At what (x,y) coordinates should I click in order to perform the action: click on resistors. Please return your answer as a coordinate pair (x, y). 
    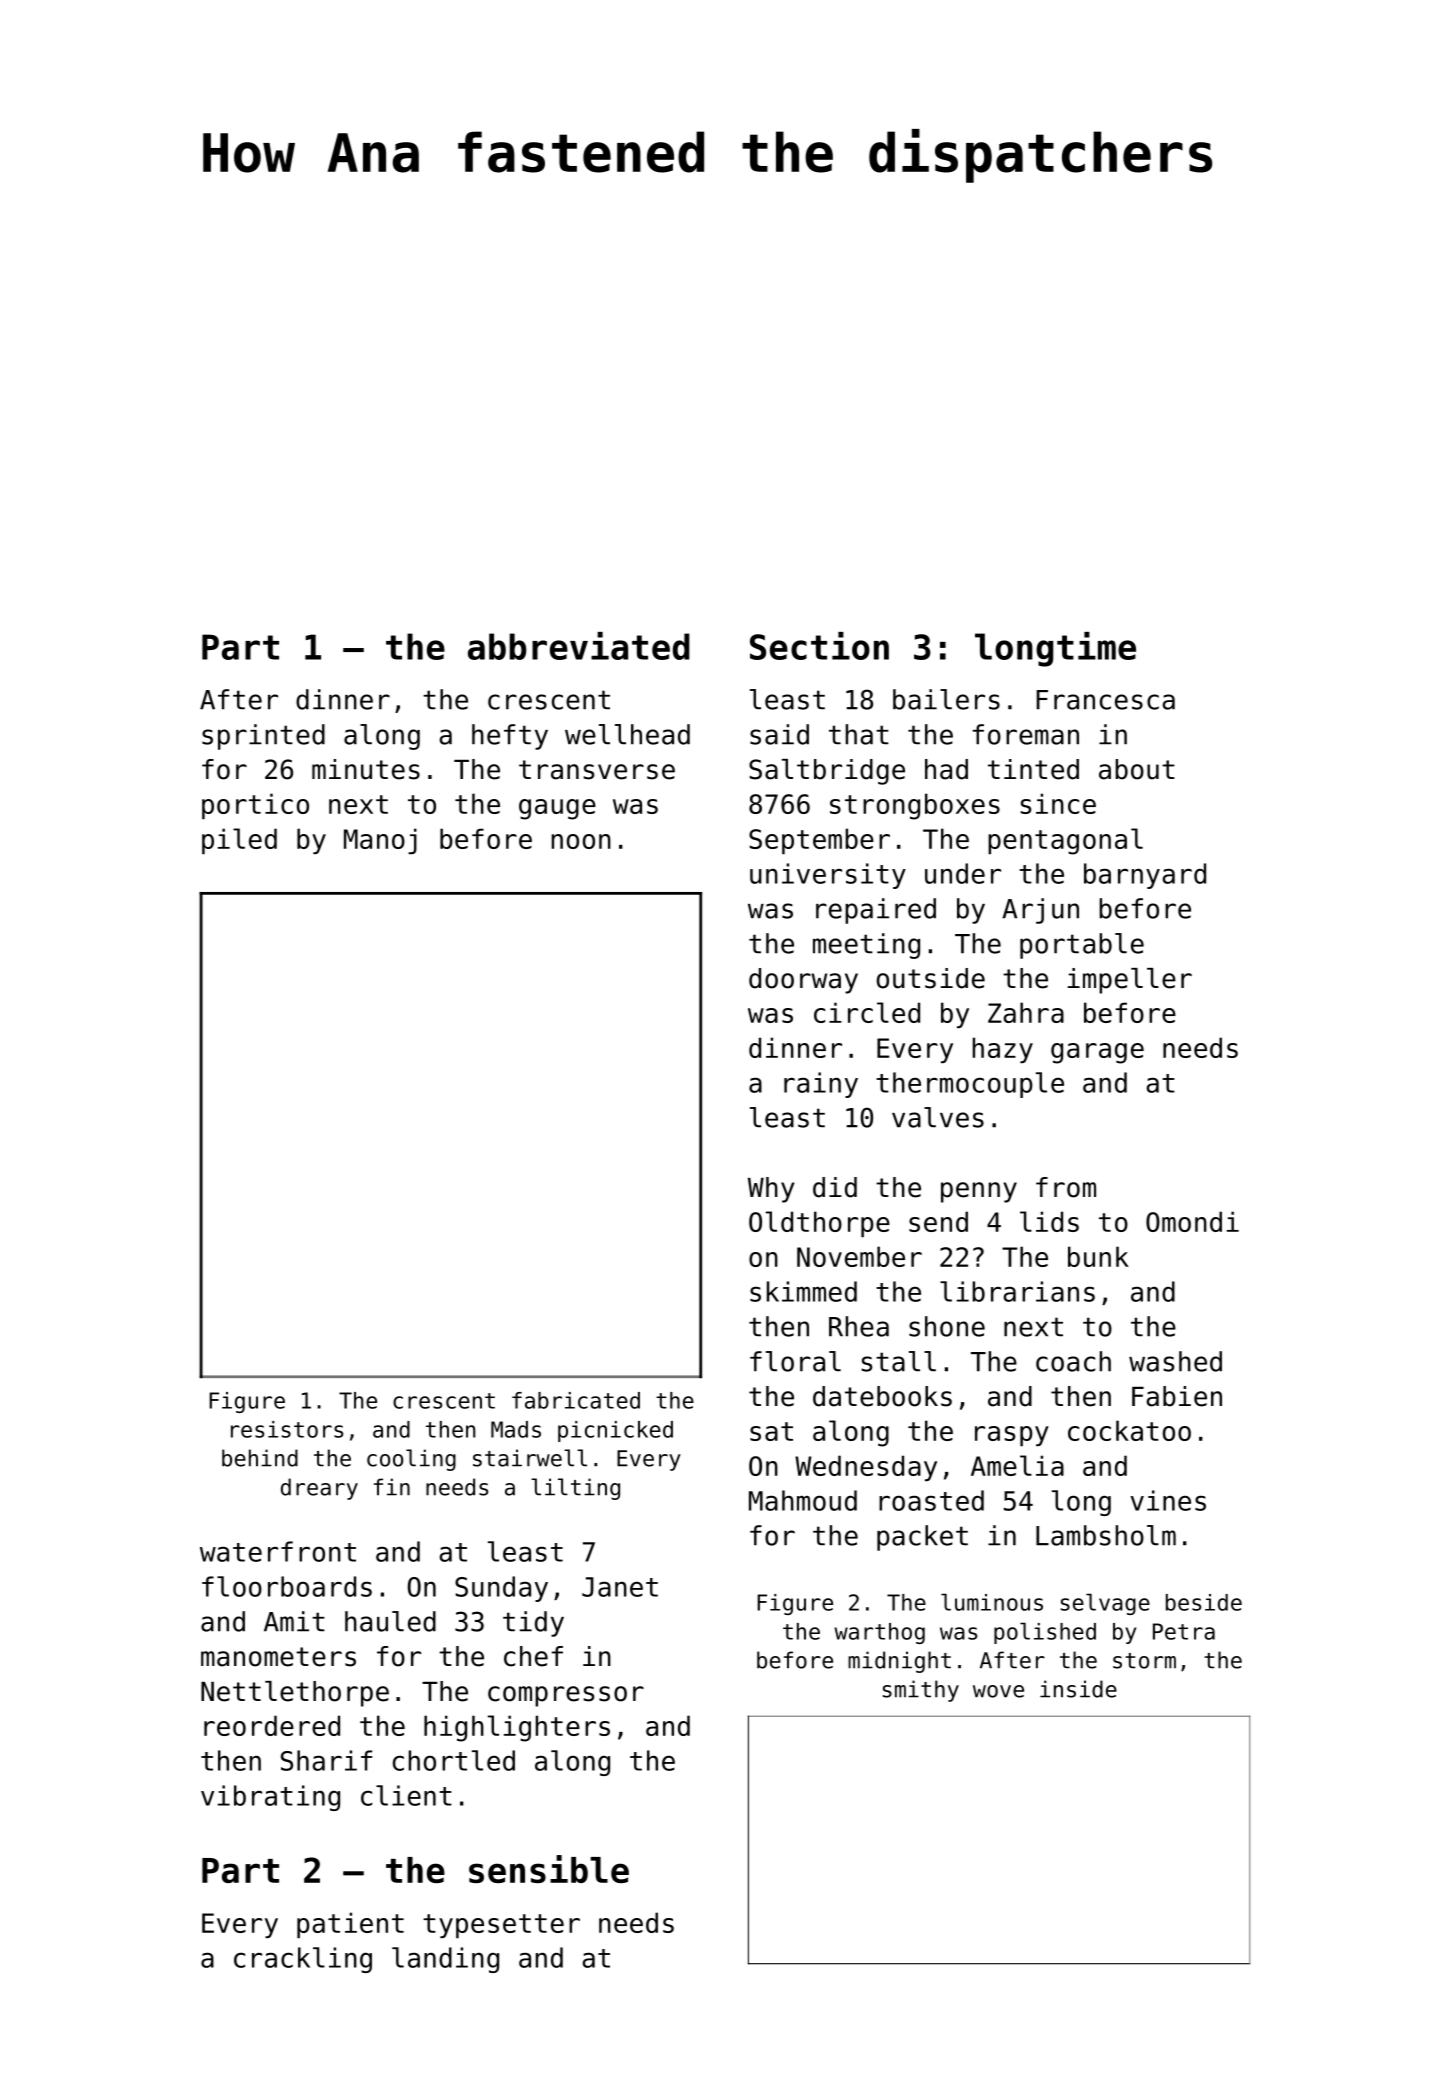
    Looking at the image, I should click on (287, 1429).
